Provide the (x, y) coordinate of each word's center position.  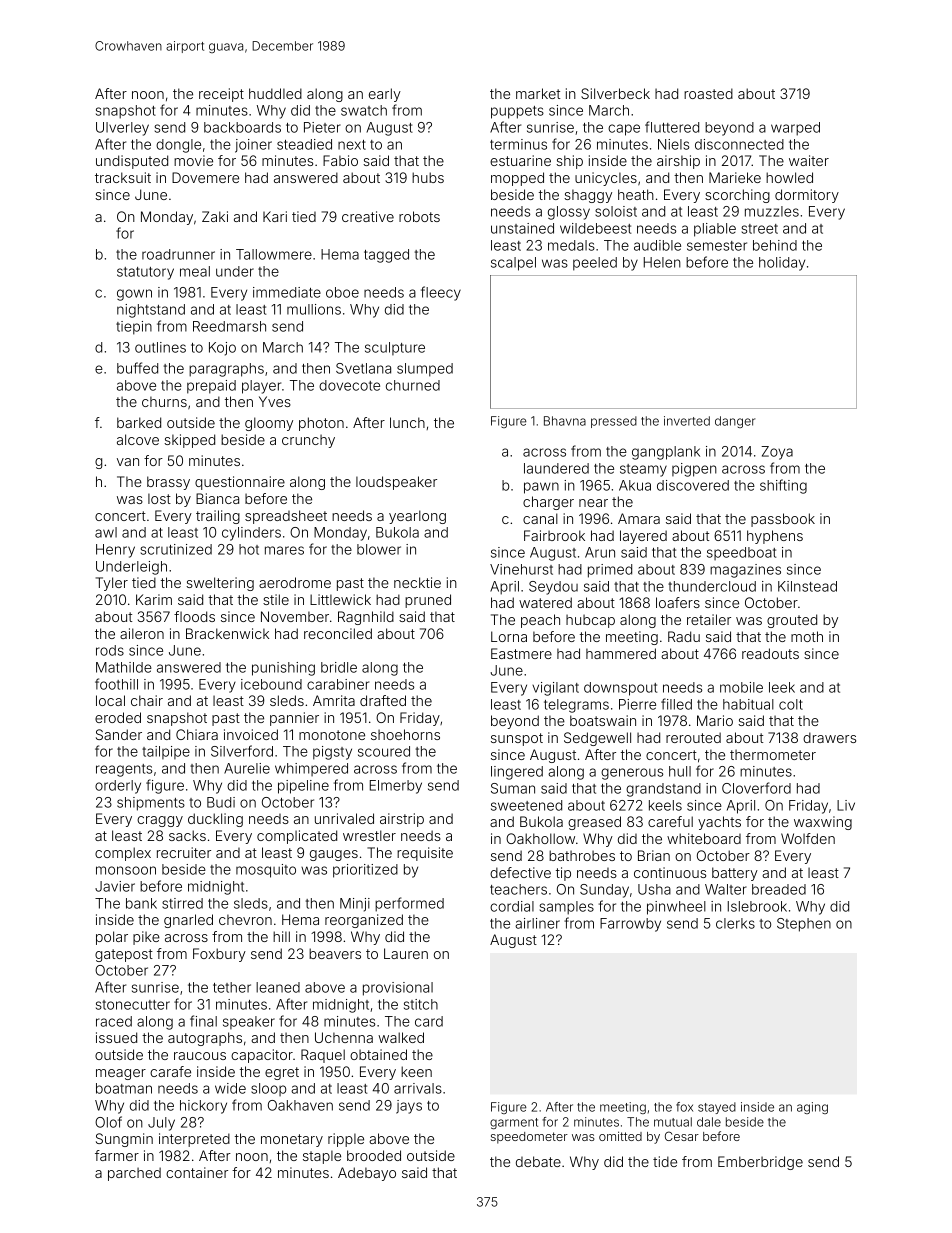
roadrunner (178, 254)
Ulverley (122, 129)
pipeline (303, 787)
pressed (614, 422)
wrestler (369, 835)
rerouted (693, 737)
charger (548, 503)
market (538, 93)
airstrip (402, 820)
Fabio (340, 160)
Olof (108, 1122)
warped (795, 129)
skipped (189, 441)
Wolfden (808, 838)
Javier (115, 886)
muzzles (772, 211)
